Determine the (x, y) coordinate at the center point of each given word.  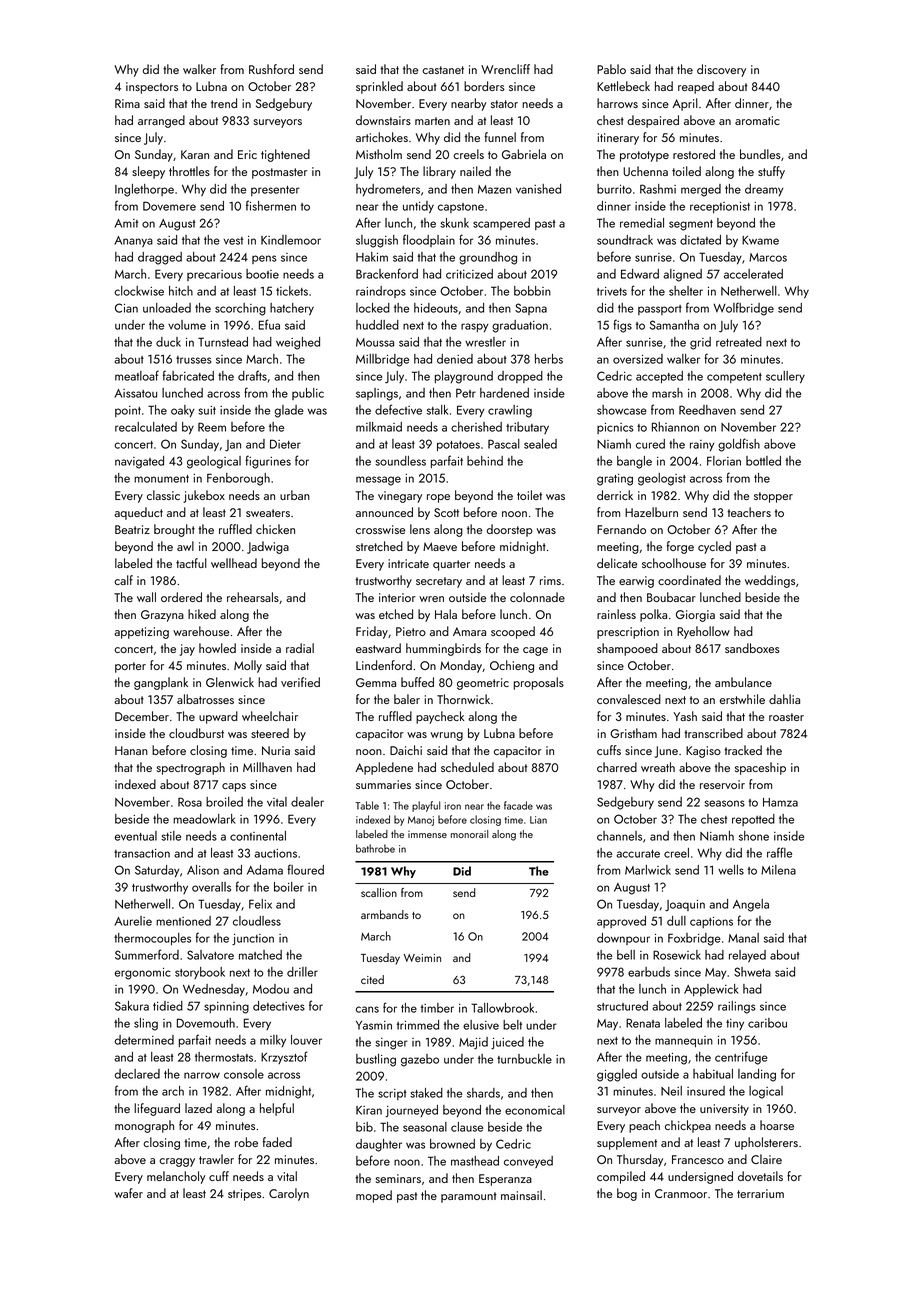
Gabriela (524, 154)
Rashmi (658, 189)
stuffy (771, 172)
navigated (139, 462)
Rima (127, 103)
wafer (128, 1193)
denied (455, 359)
